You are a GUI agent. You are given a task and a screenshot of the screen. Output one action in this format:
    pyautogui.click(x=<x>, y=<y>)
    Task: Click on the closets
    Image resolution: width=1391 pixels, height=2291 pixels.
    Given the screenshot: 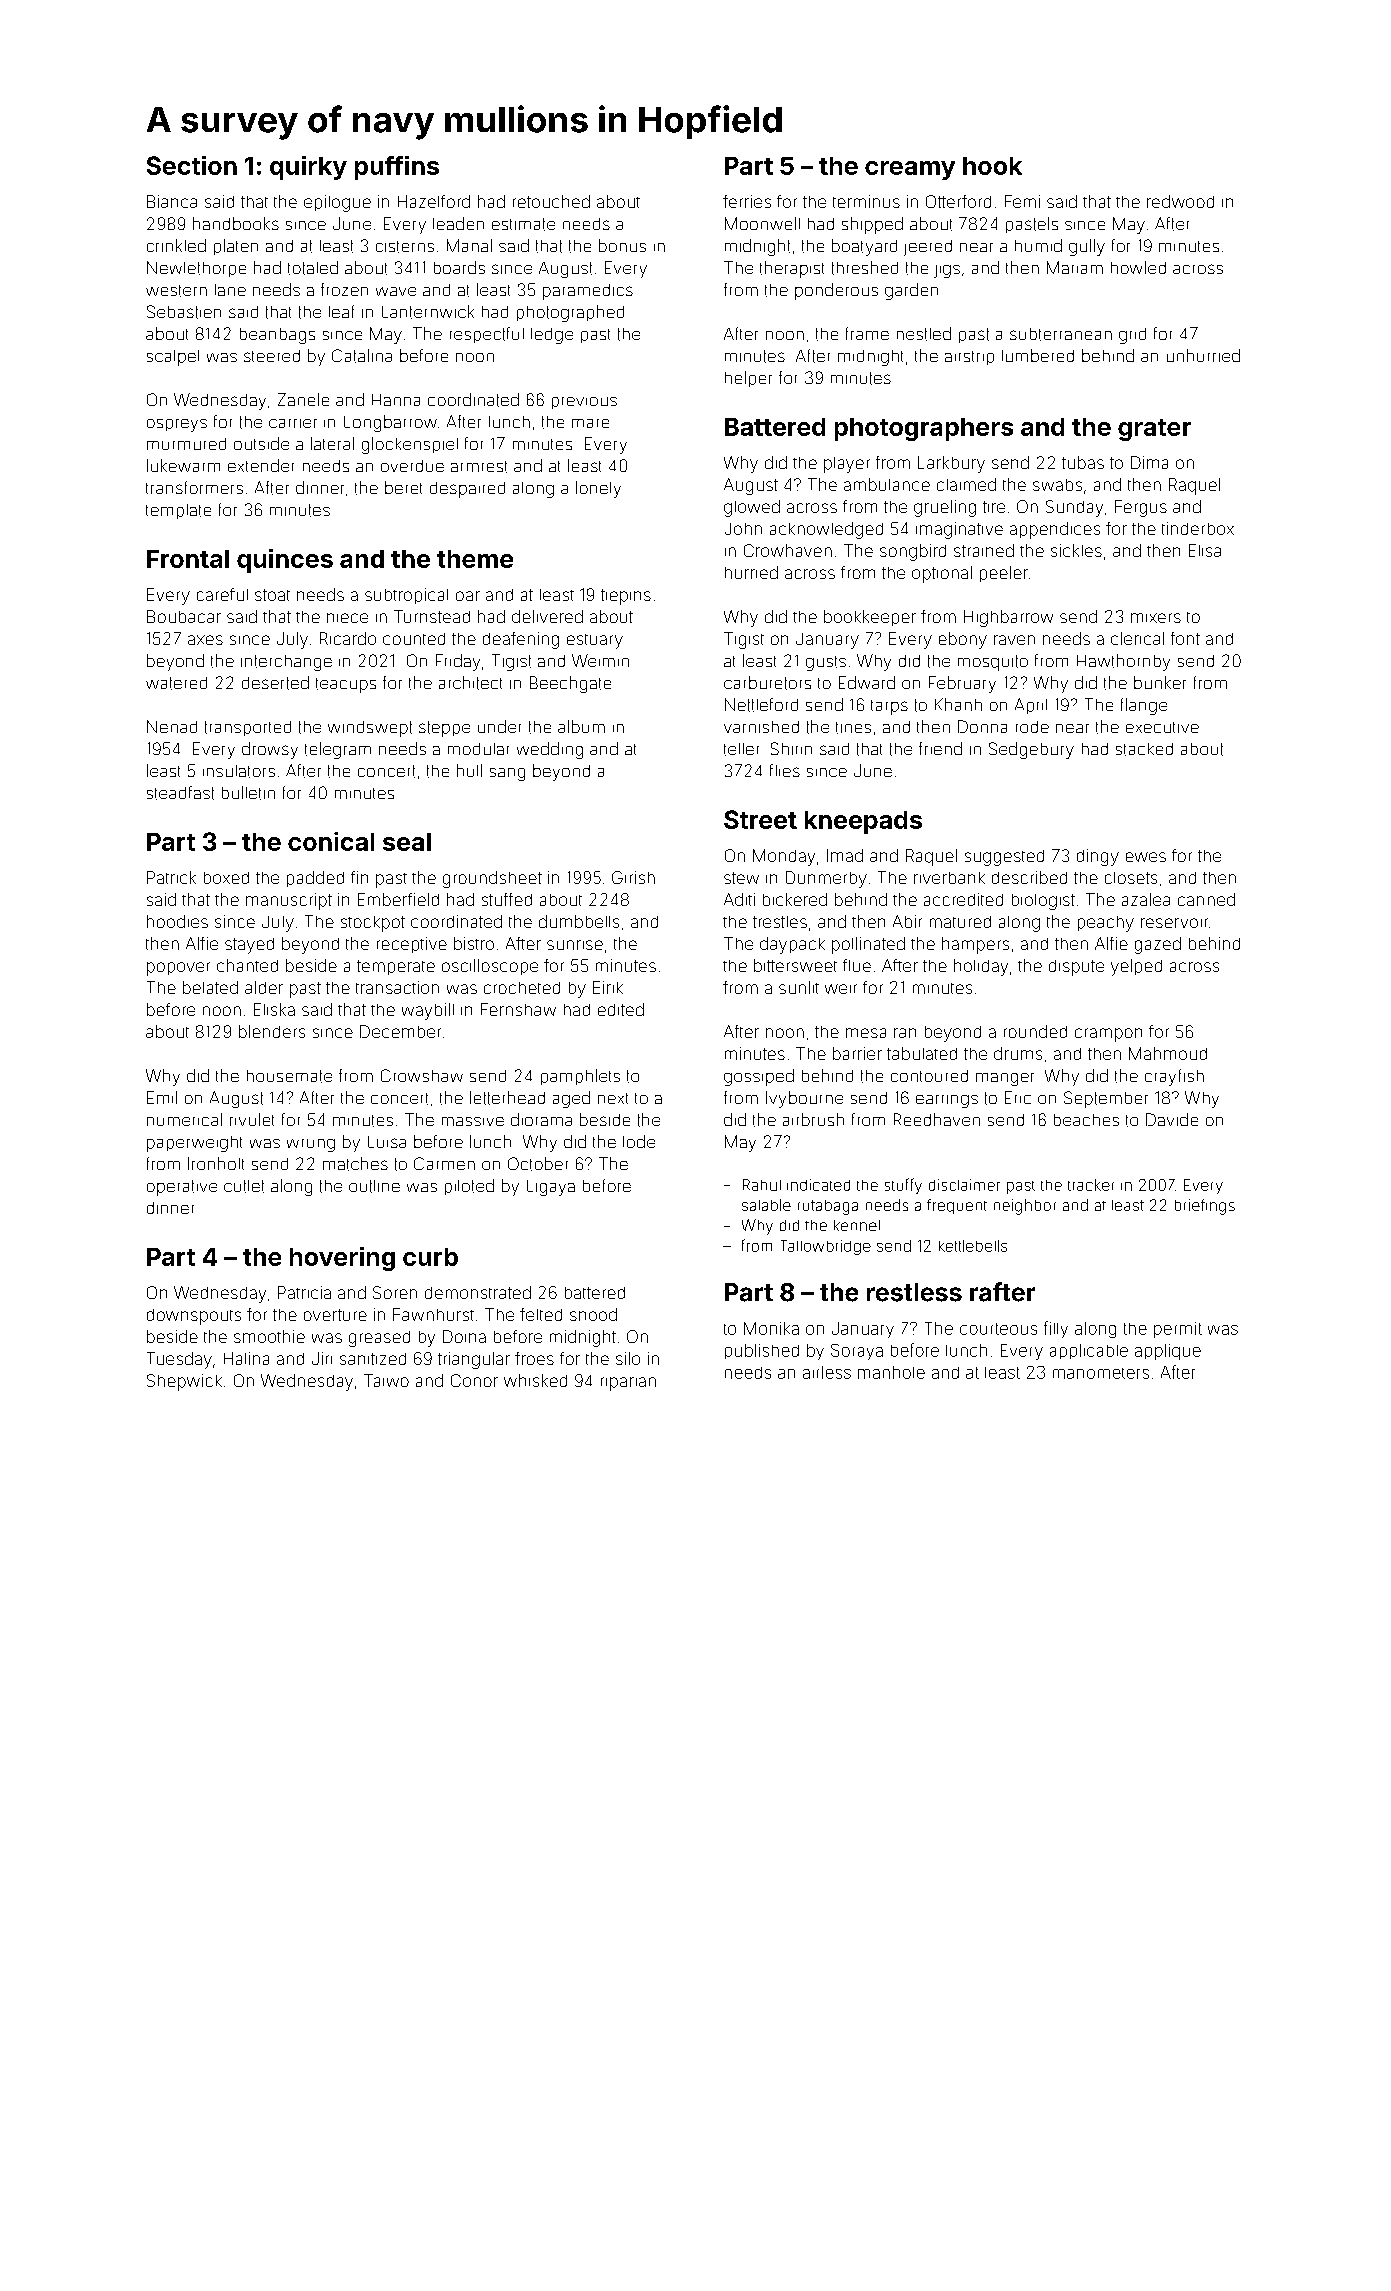 What is the action you would take?
    pyautogui.click(x=1131, y=878)
